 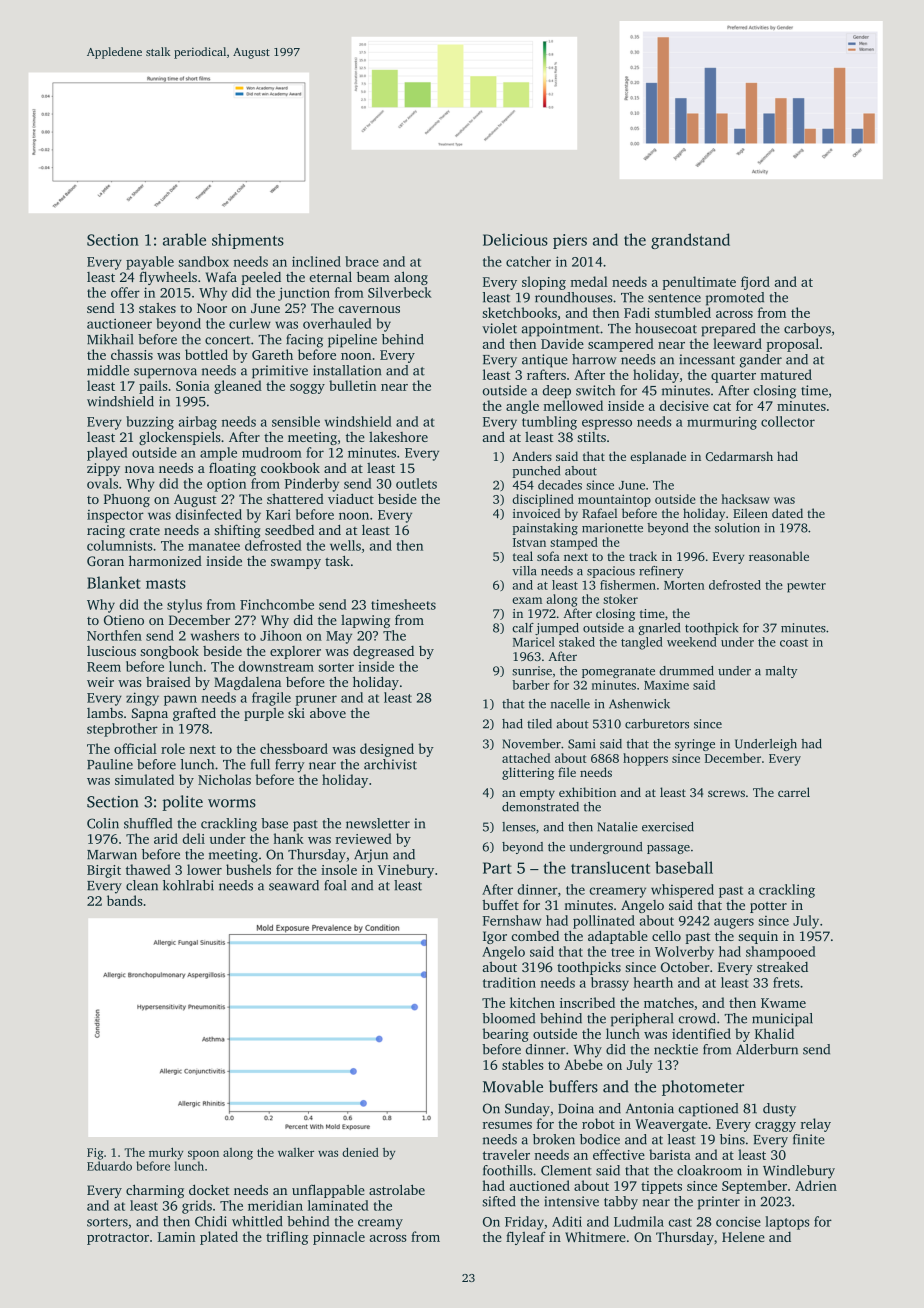 I want to click on murky, so click(x=166, y=1153).
